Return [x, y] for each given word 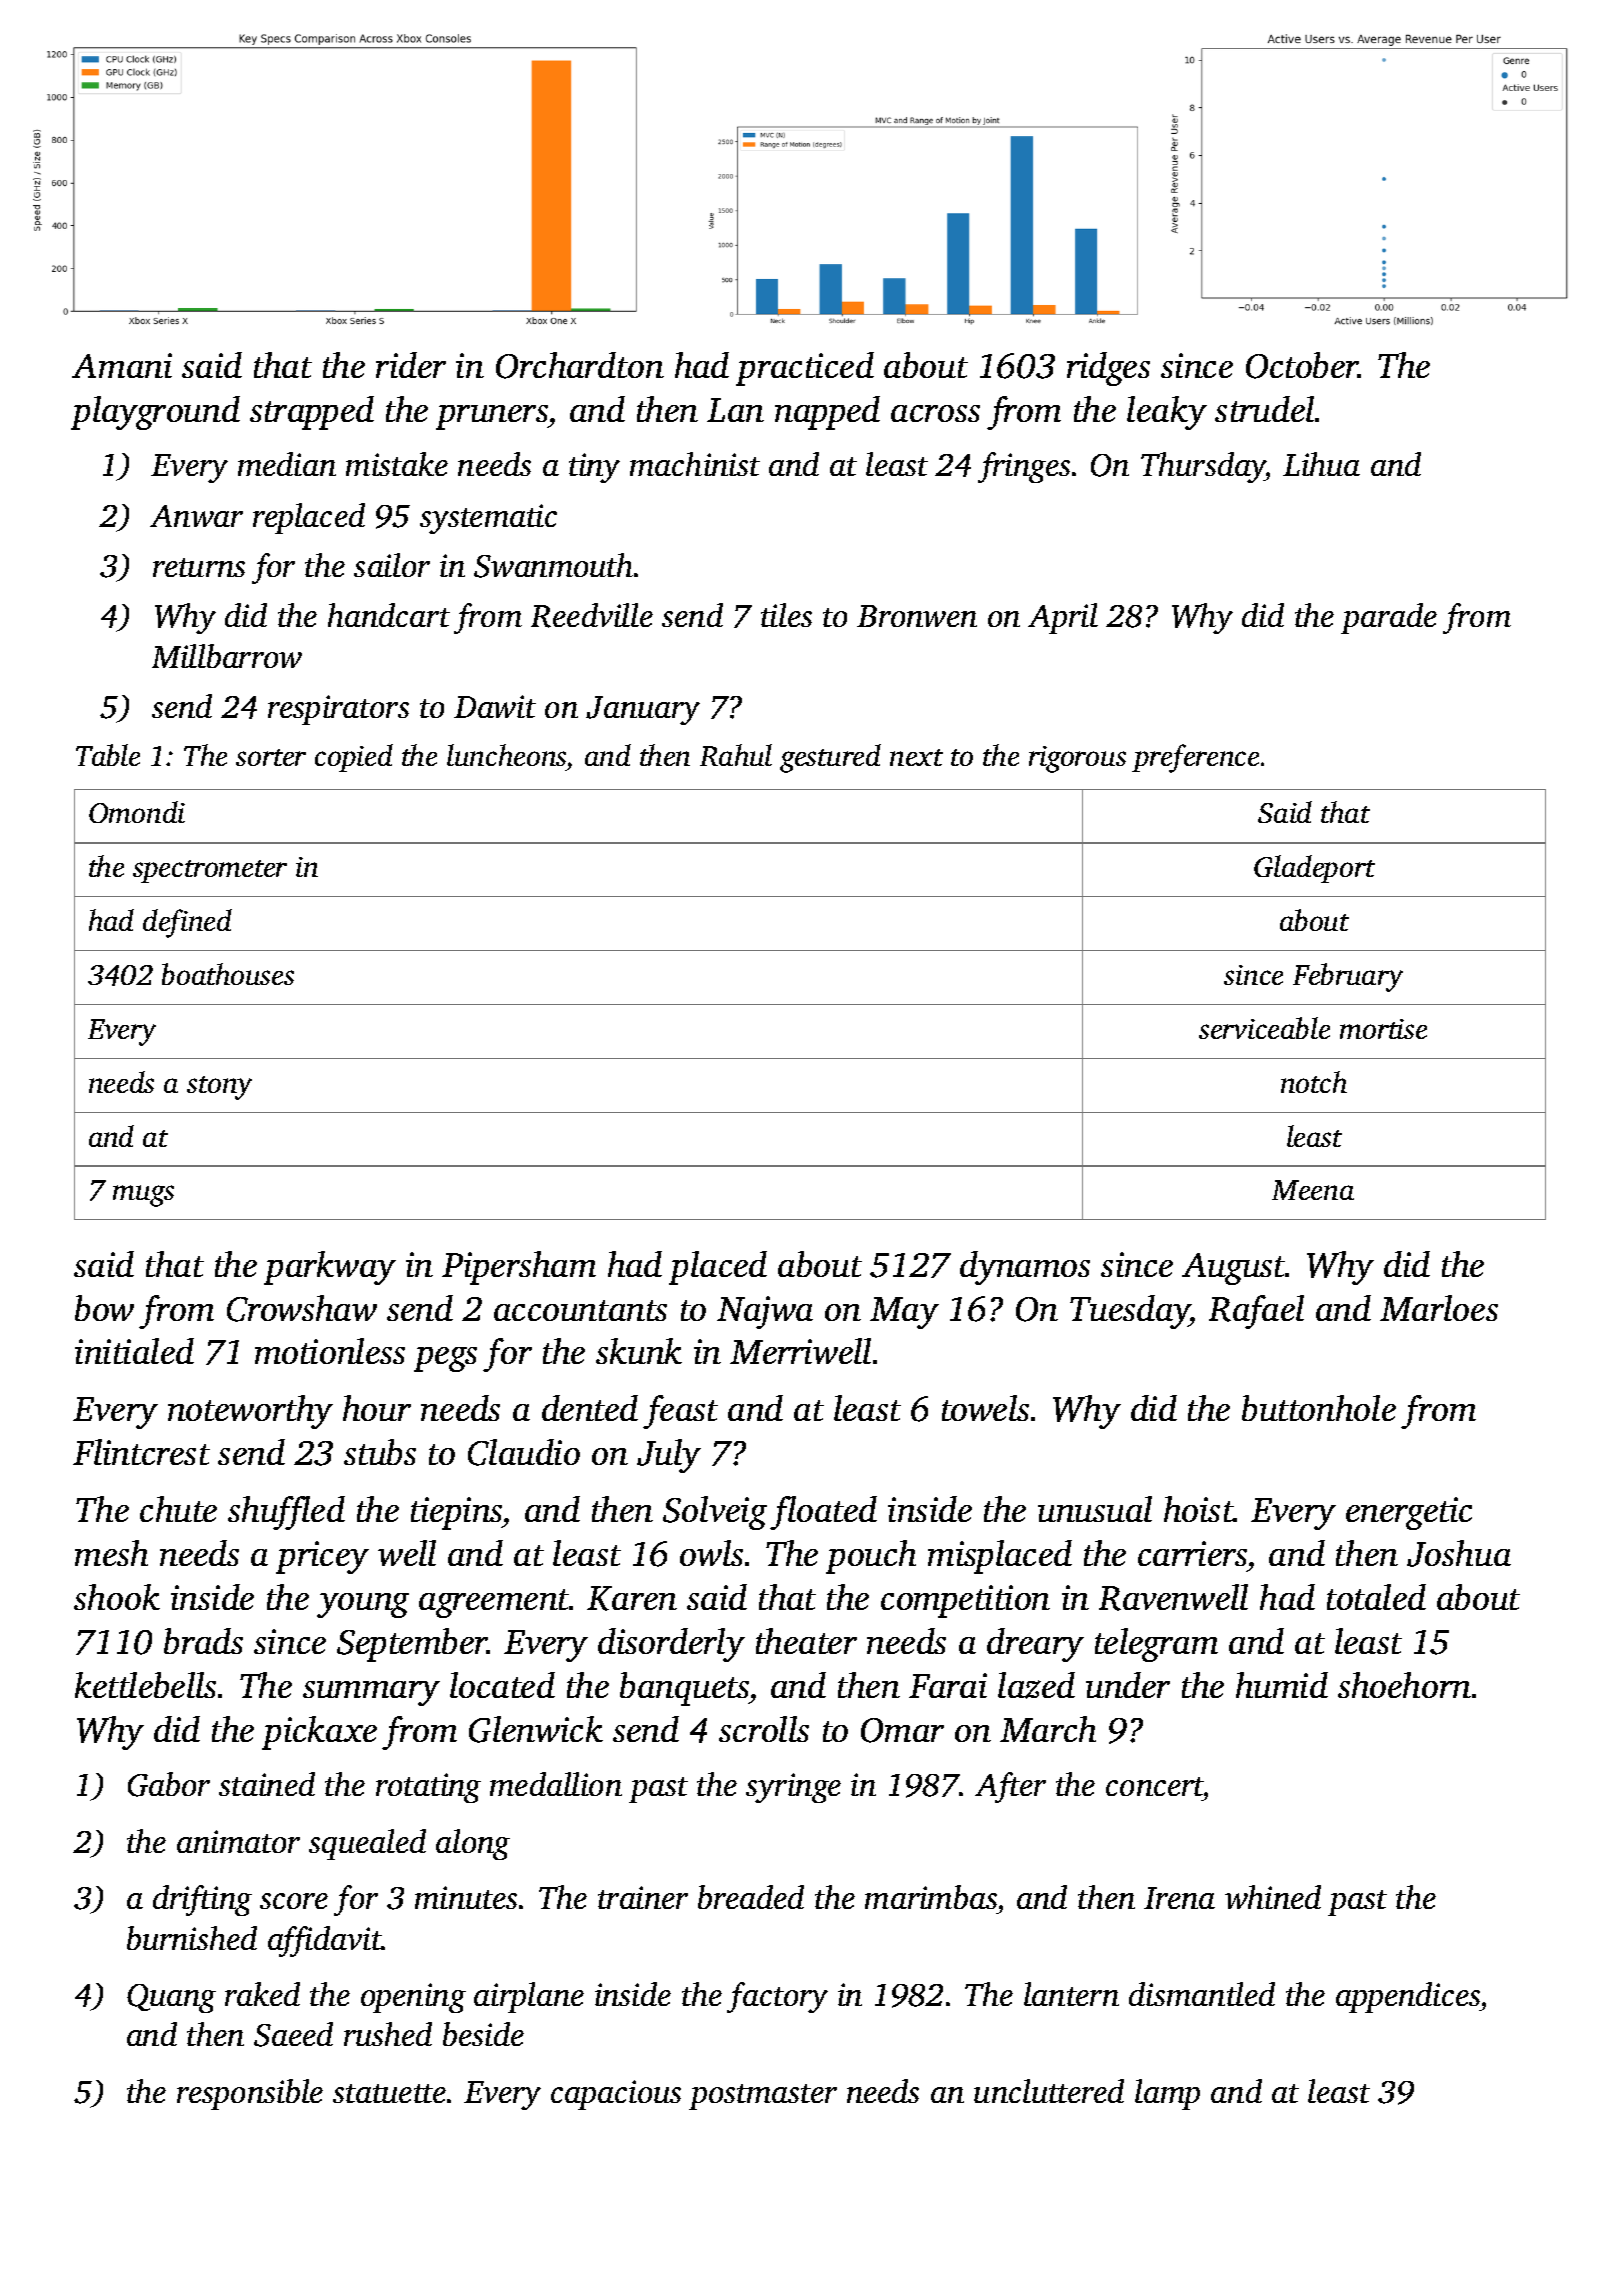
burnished [192, 1938]
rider [411, 365]
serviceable [1264, 1028]
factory [777, 1997]
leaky [1167, 413]
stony [219, 1088]
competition [965, 1601]
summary [371, 1693]
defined [187, 923]
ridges [1108, 369]
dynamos [1025, 1268]
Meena [1313, 1190]
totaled [1376, 1597]
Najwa [765, 1312]
